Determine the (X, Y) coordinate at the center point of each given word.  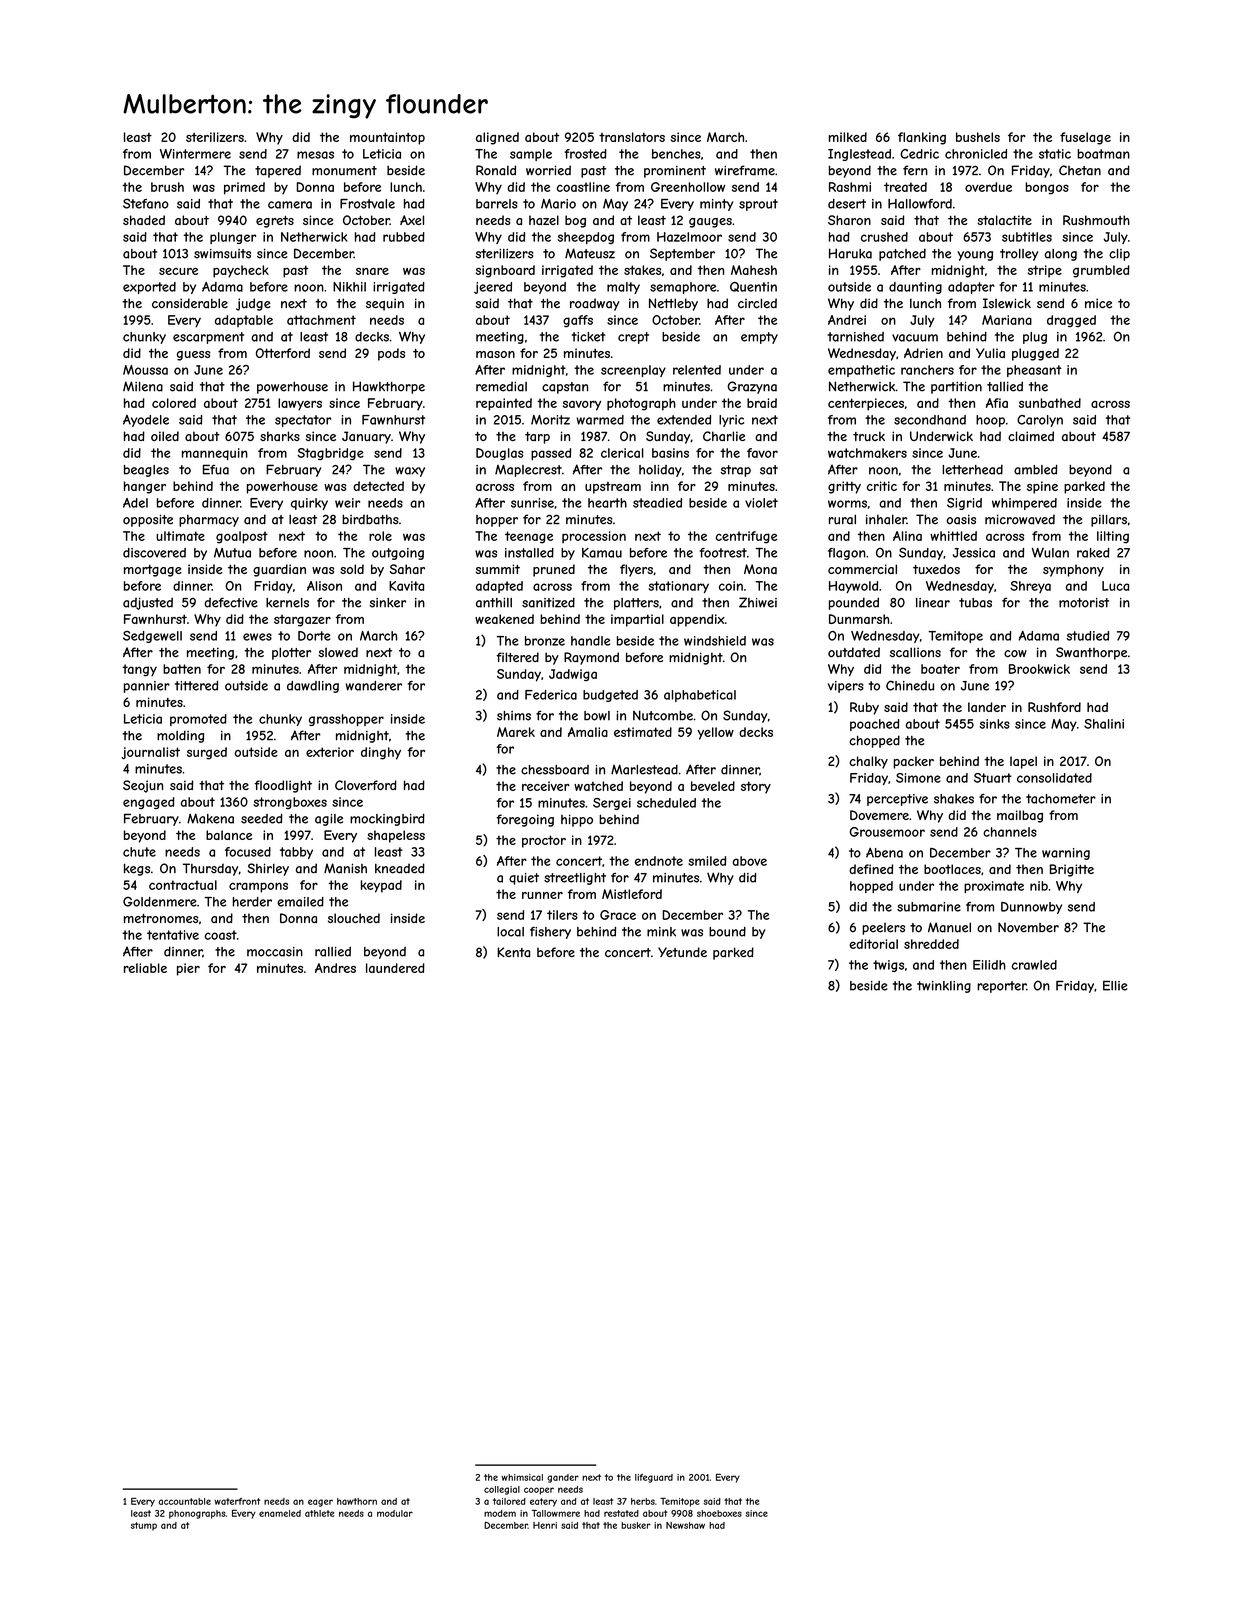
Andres (335, 968)
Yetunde (682, 952)
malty (623, 288)
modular (395, 1513)
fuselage (1085, 138)
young (975, 256)
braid (762, 403)
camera (290, 205)
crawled (1034, 965)
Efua (216, 469)
